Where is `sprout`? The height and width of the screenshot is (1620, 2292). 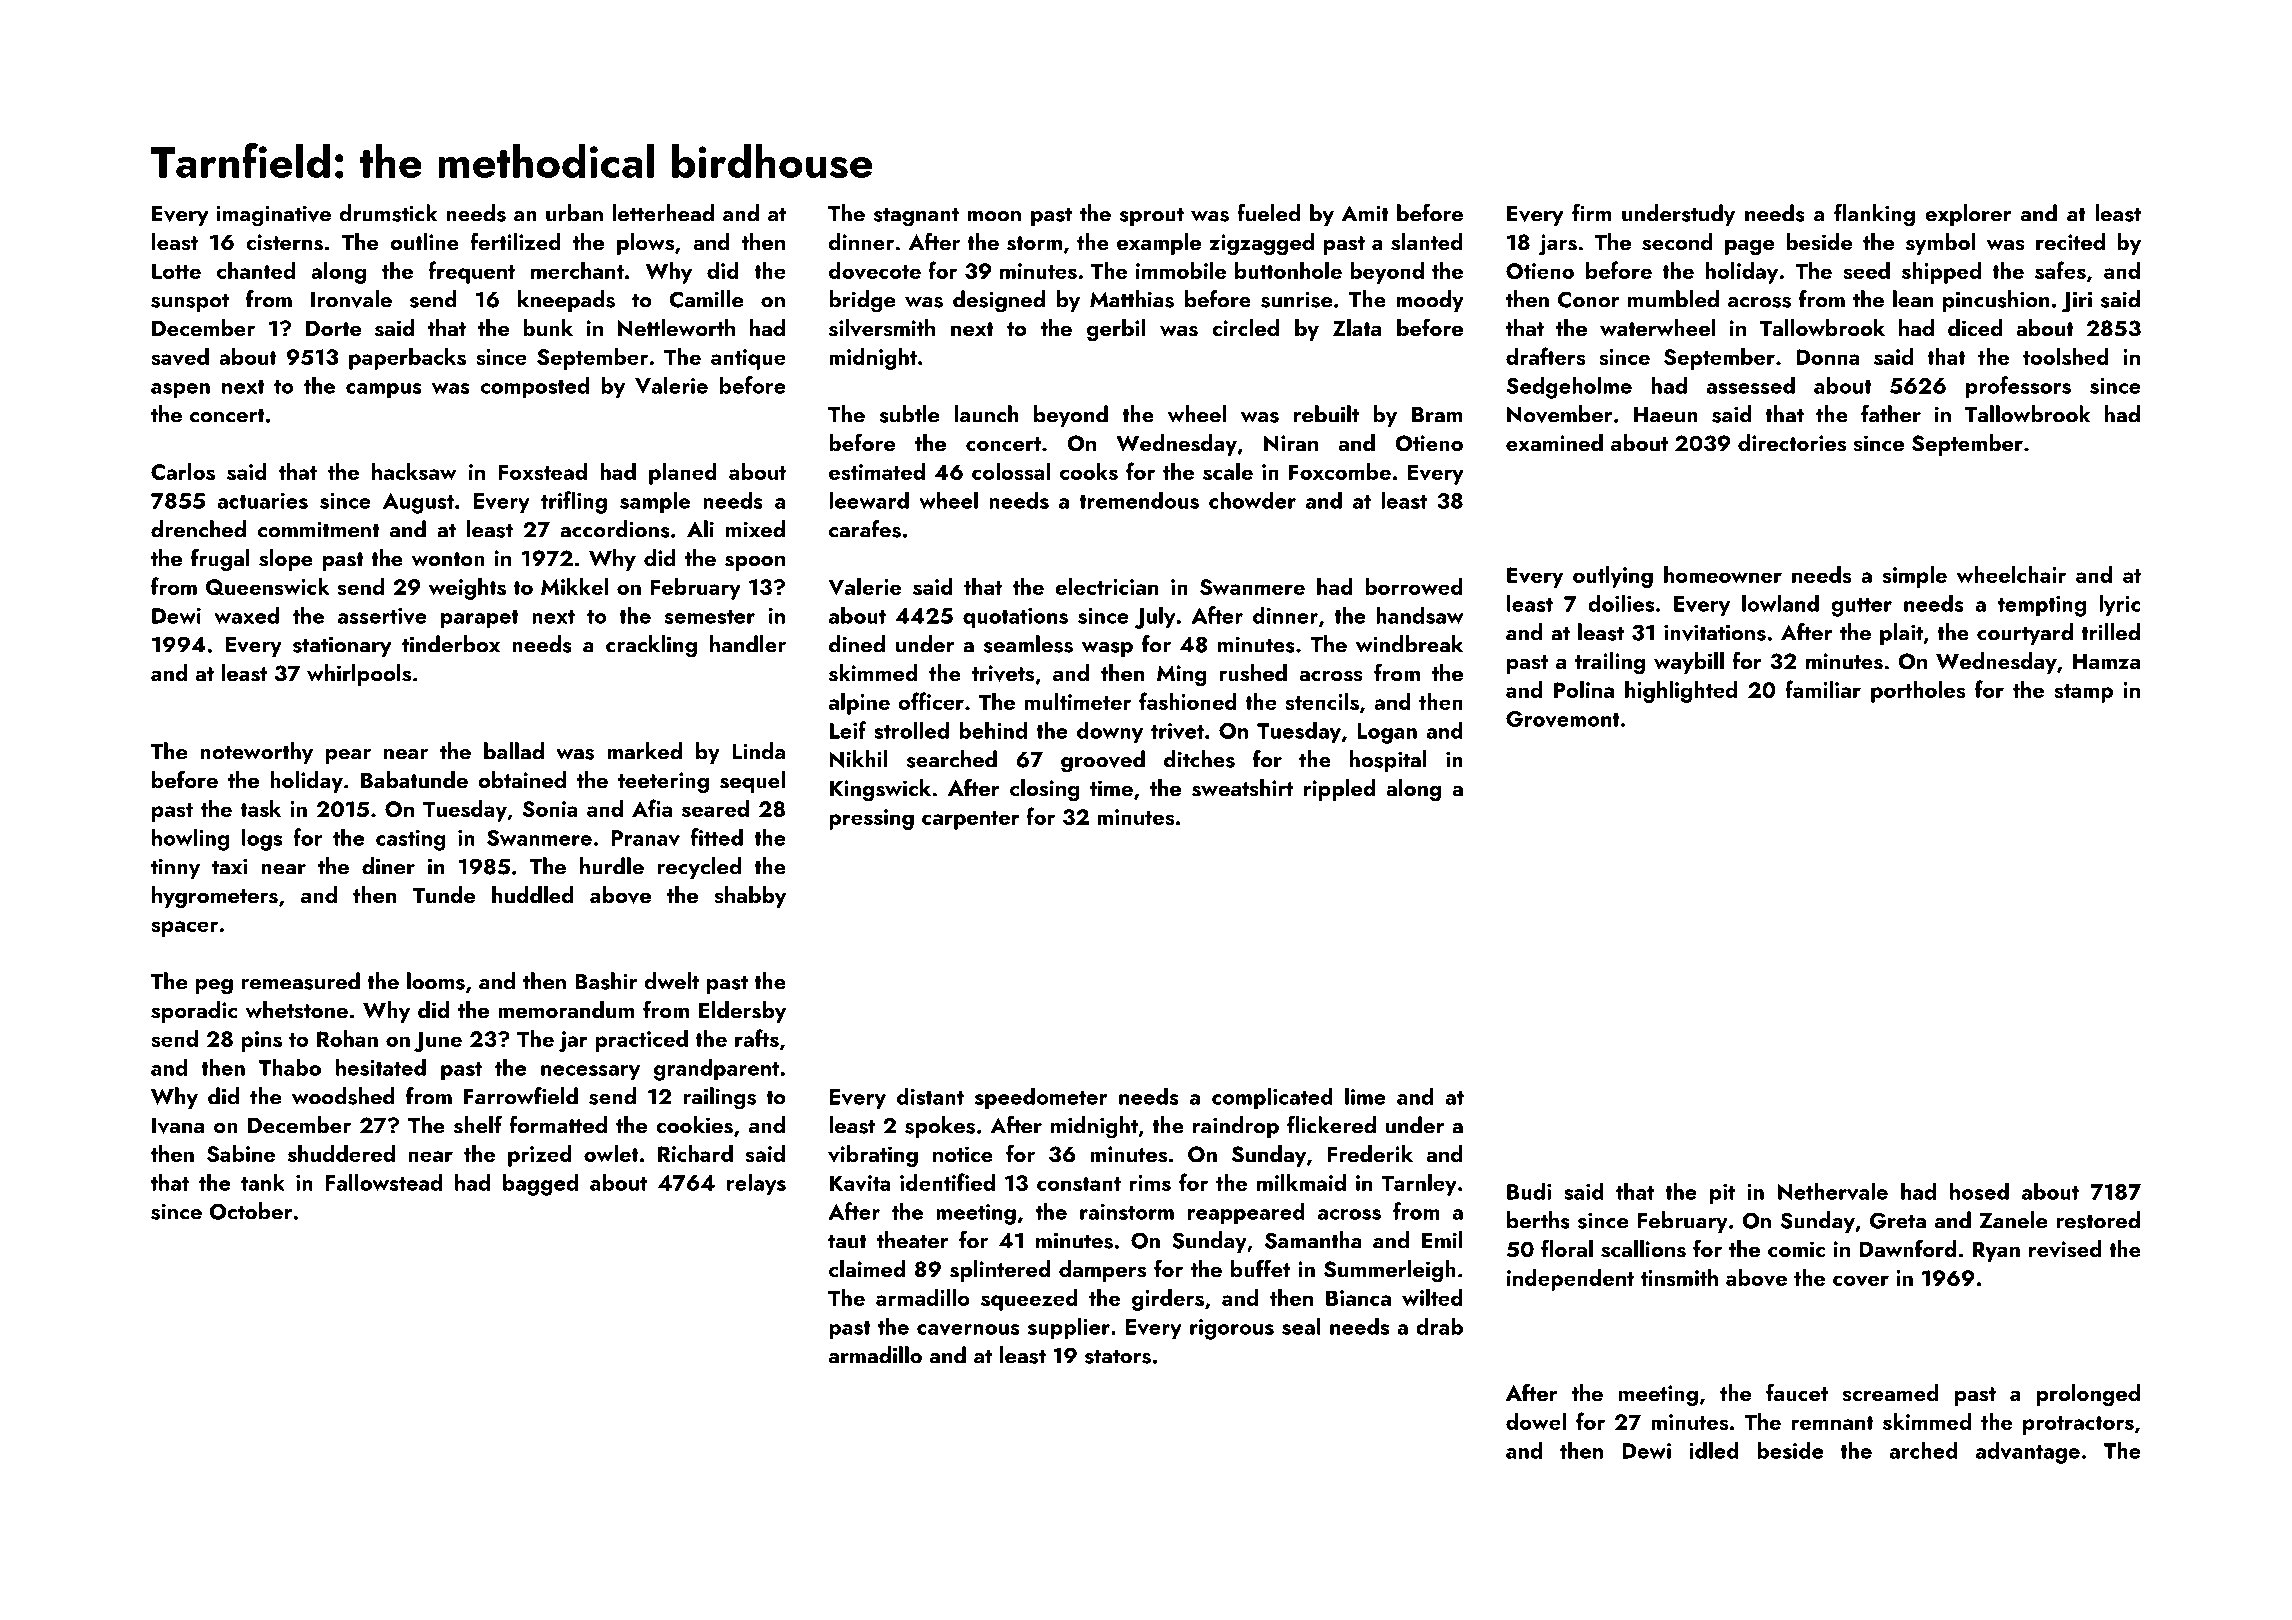 sprout is located at coordinates (1151, 216).
